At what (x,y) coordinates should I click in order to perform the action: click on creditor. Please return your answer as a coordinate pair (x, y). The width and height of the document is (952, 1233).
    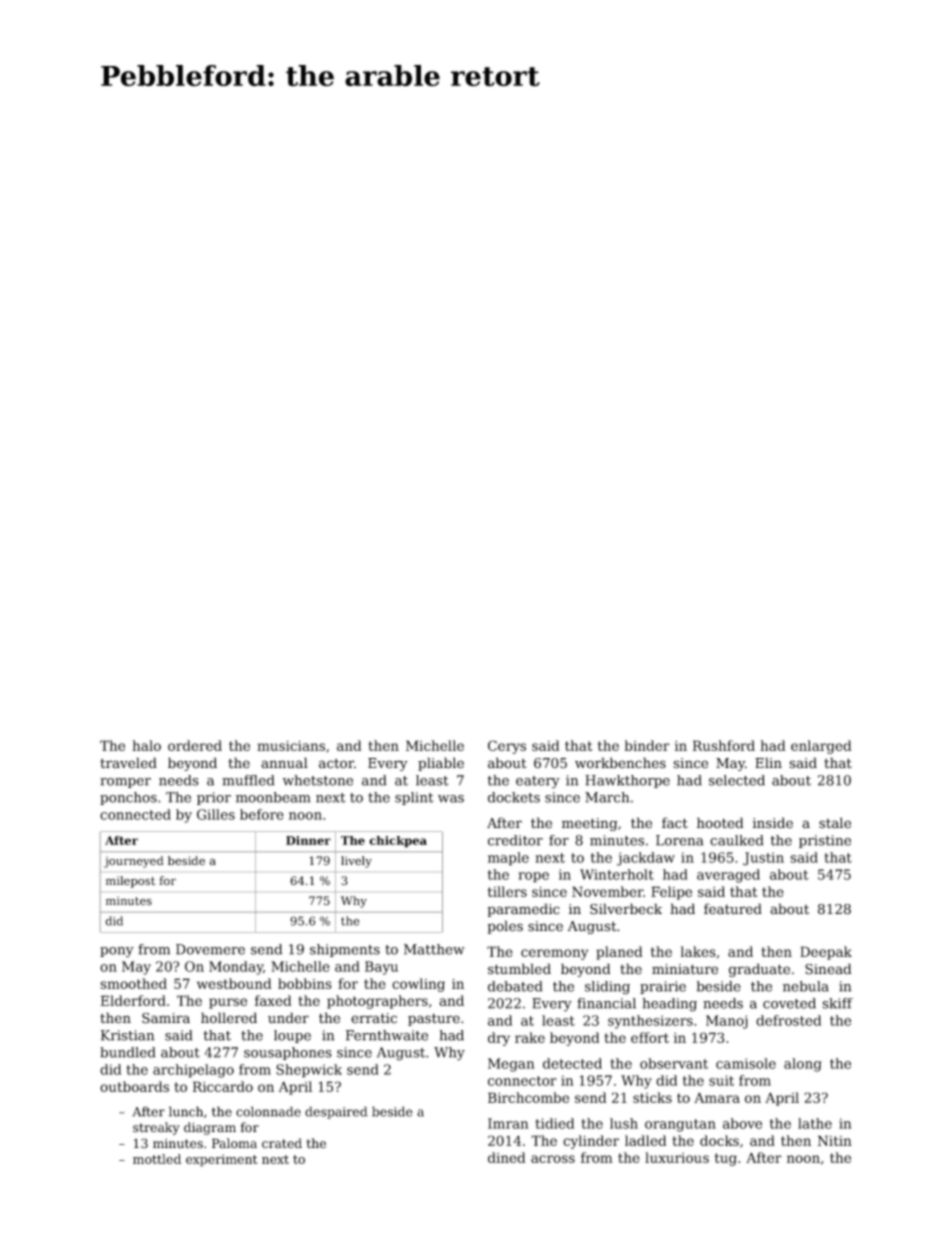
    Looking at the image, I should click on (515, 840).
